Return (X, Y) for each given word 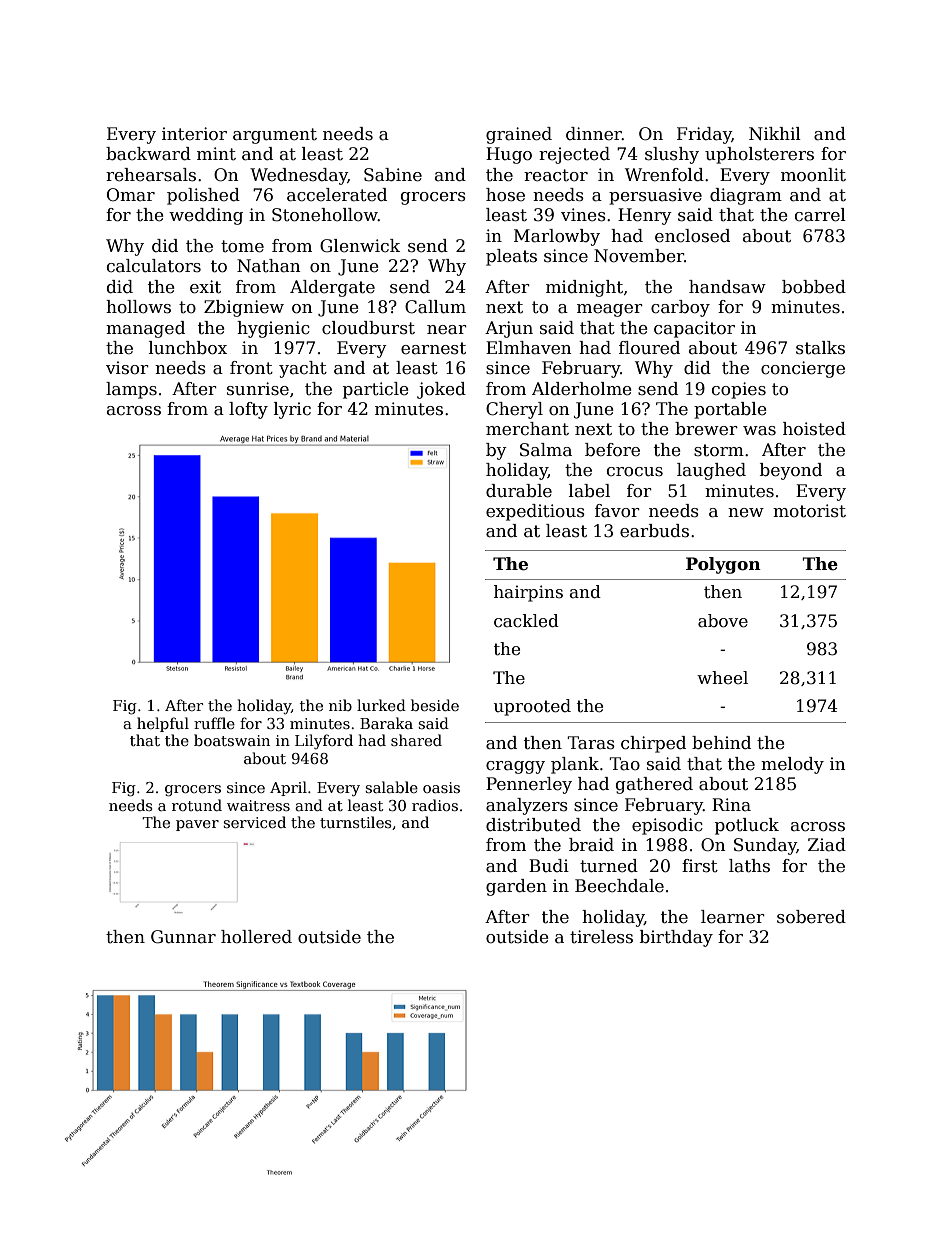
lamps (131, 390)
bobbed (814, 287)
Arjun (509, 329)
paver (197, 825)
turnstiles (356, 822)
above (723, 621)
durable (519, 491)
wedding (206, 216)
